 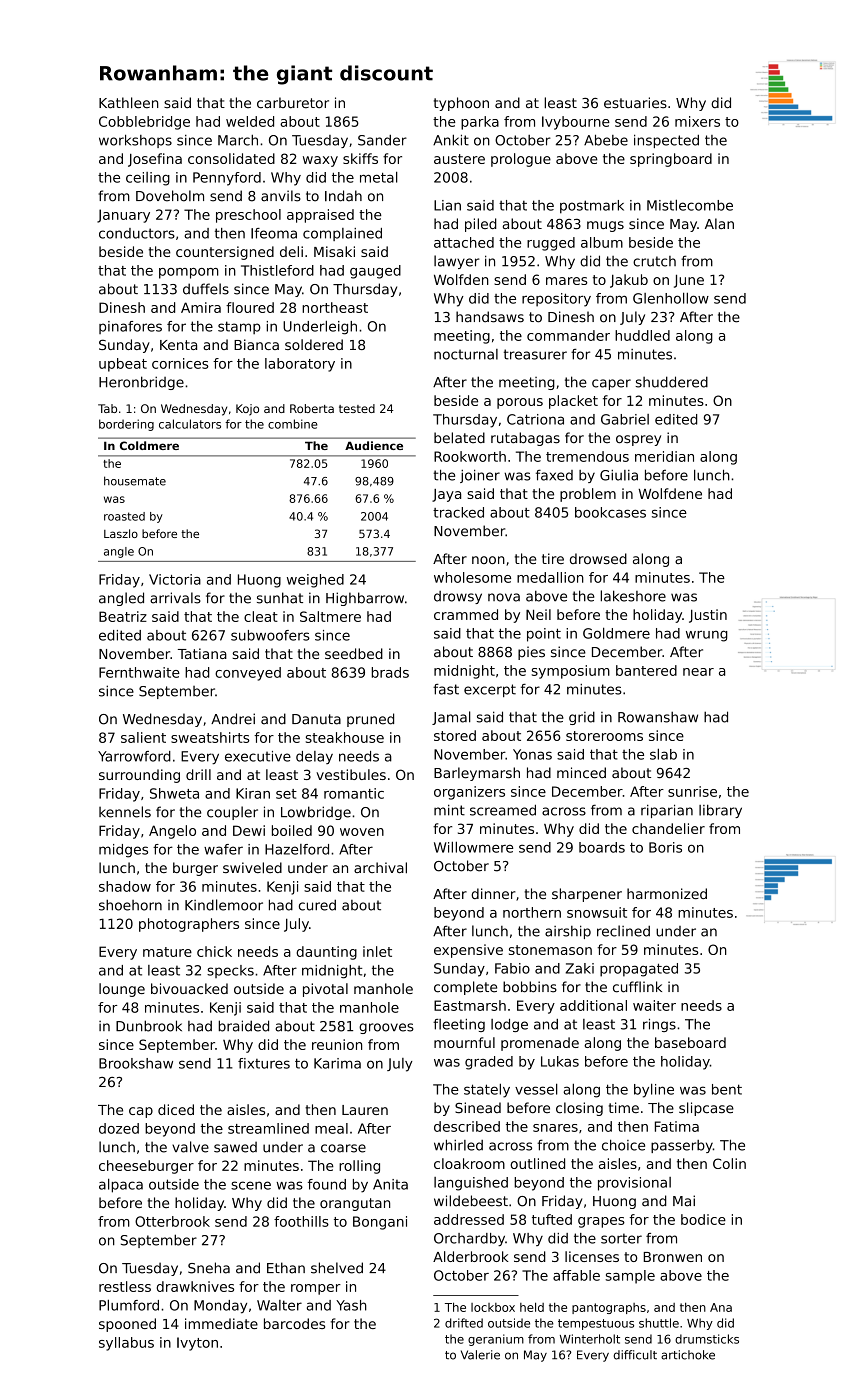 I want to click on Valerie, so click(x=480, y=1355).
